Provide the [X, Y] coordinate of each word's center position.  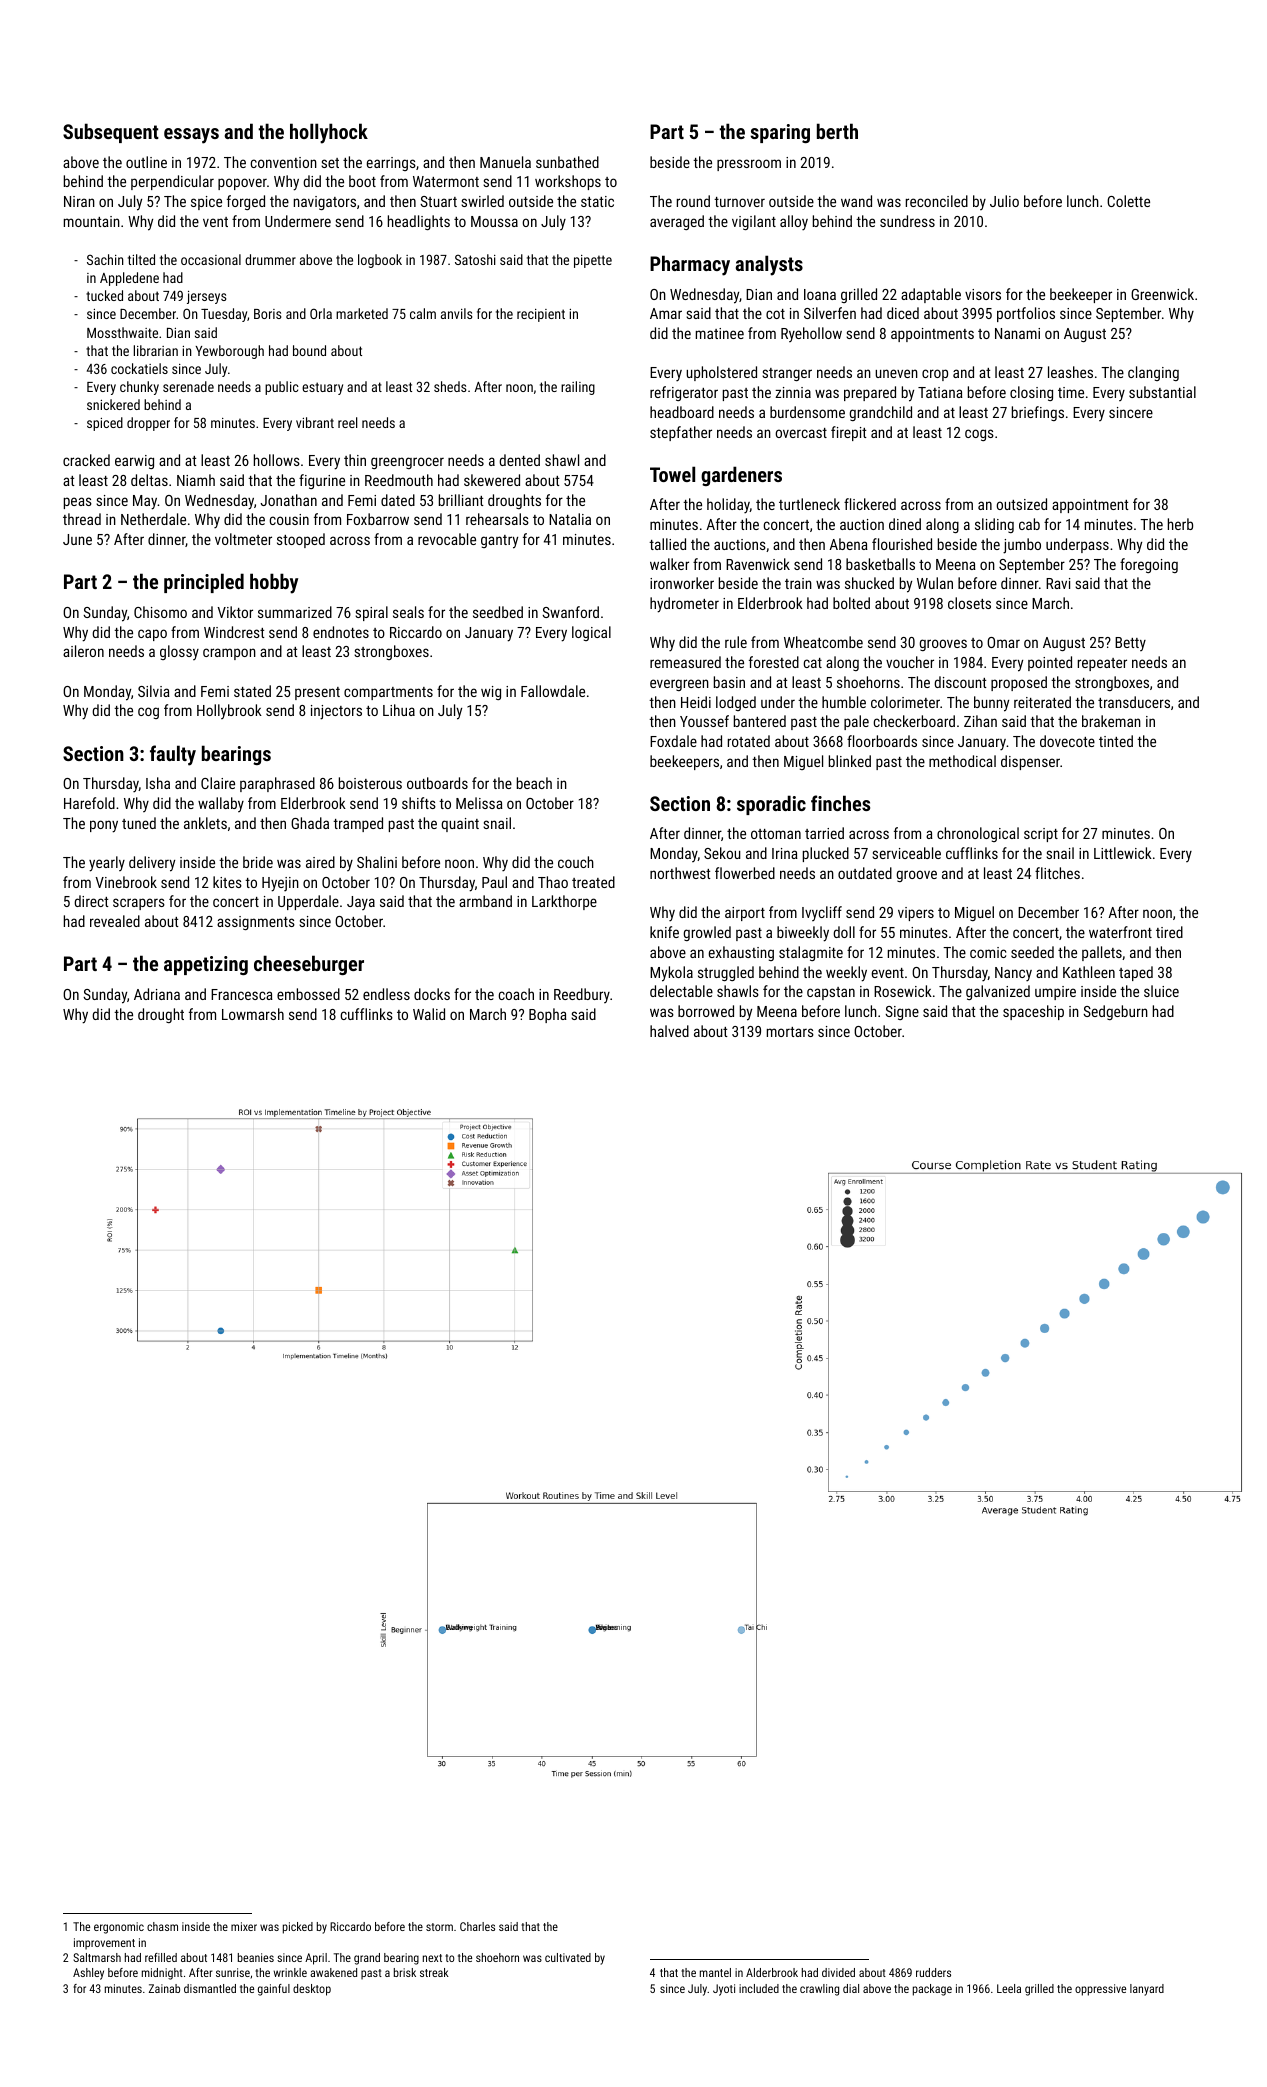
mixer [244, 1926]
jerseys [206, 297]
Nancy [1013, 974]
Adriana [157, 994]
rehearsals [497, 519]
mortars [790, 1032]
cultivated [568, 1957]
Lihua [399, 710]
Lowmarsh [253, 1014]
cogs [979, 435]
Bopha [548, 1015]
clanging [1153, 373]
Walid [429, 1014]
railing [578, 388]
